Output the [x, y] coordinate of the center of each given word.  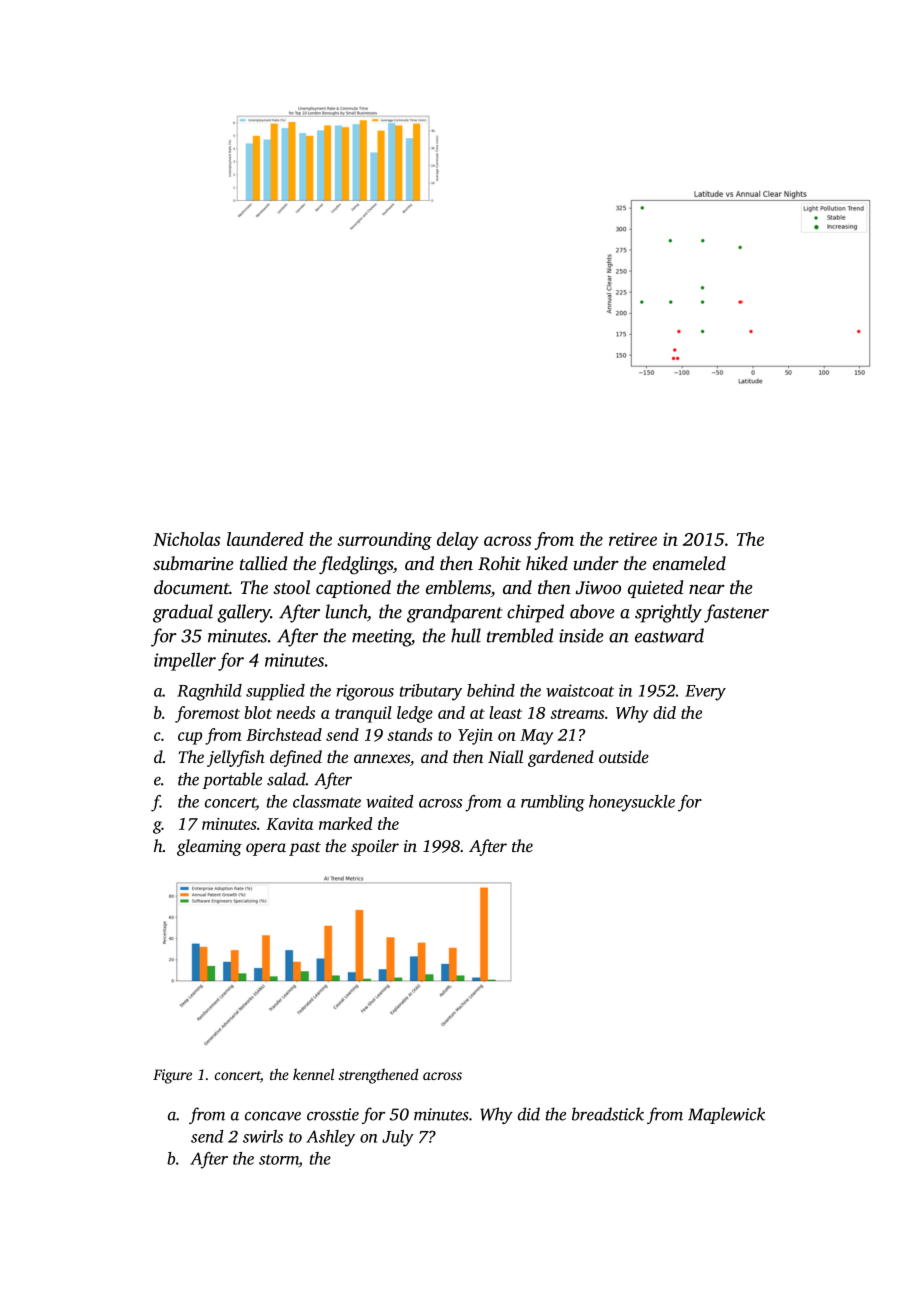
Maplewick [726, 1115]
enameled [689, 563]
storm [279, 1159]
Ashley [330, 1138]
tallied [264, 563]
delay [458, 541]
